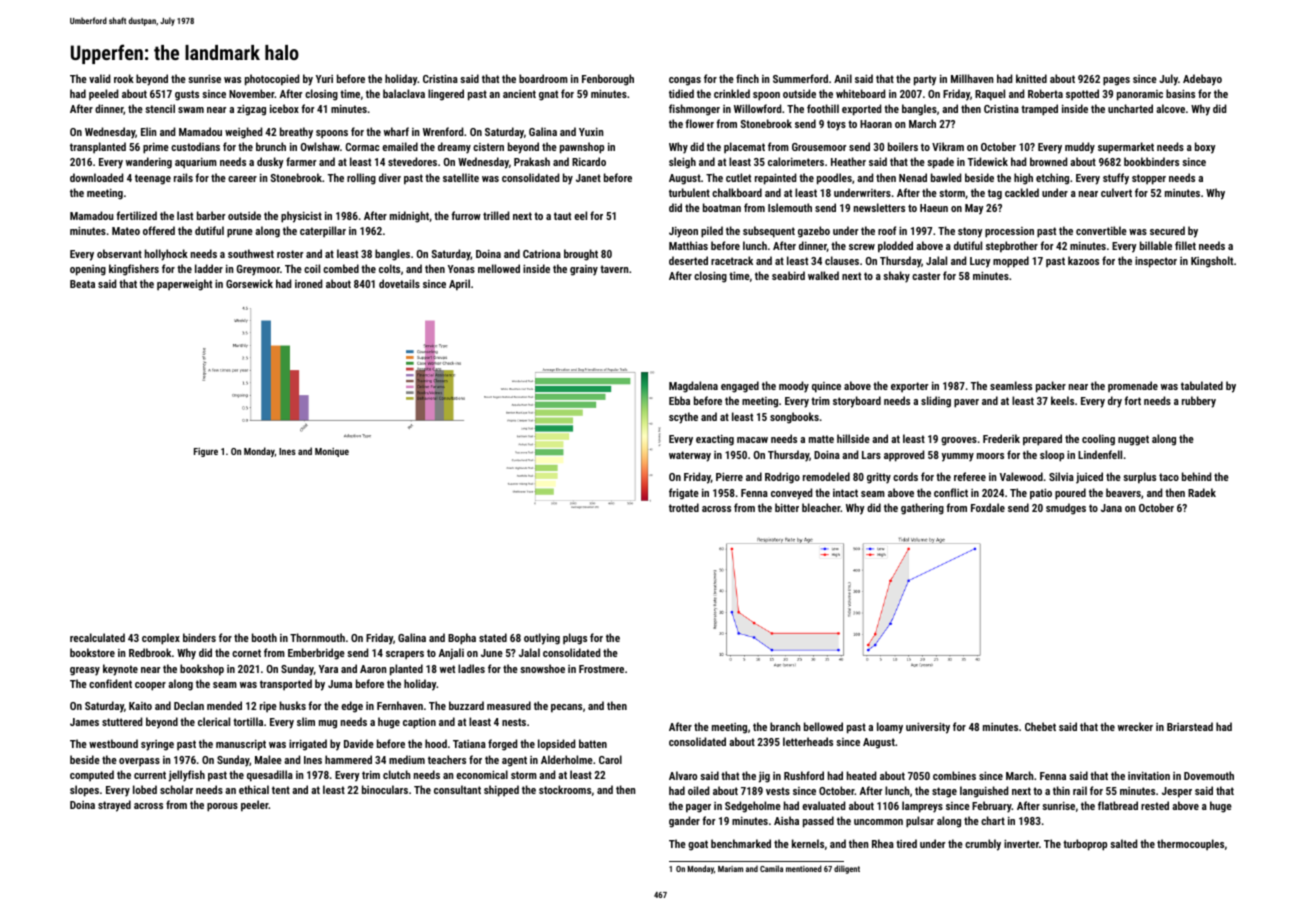  Describe the element at coordinates (301, 161) in the screenshot. I see `farmer` at that location.
